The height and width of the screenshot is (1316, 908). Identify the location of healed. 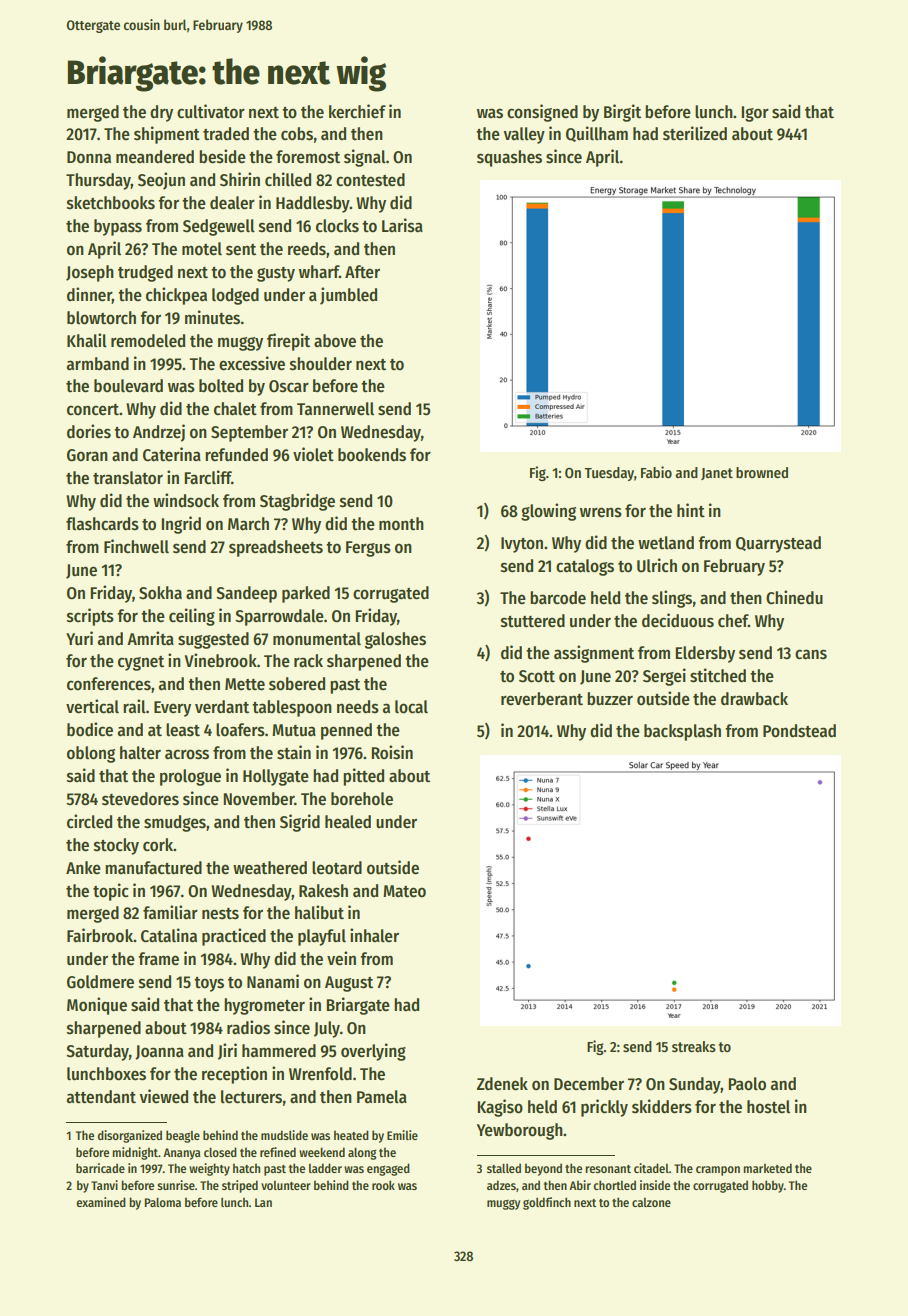
(348, 822).
